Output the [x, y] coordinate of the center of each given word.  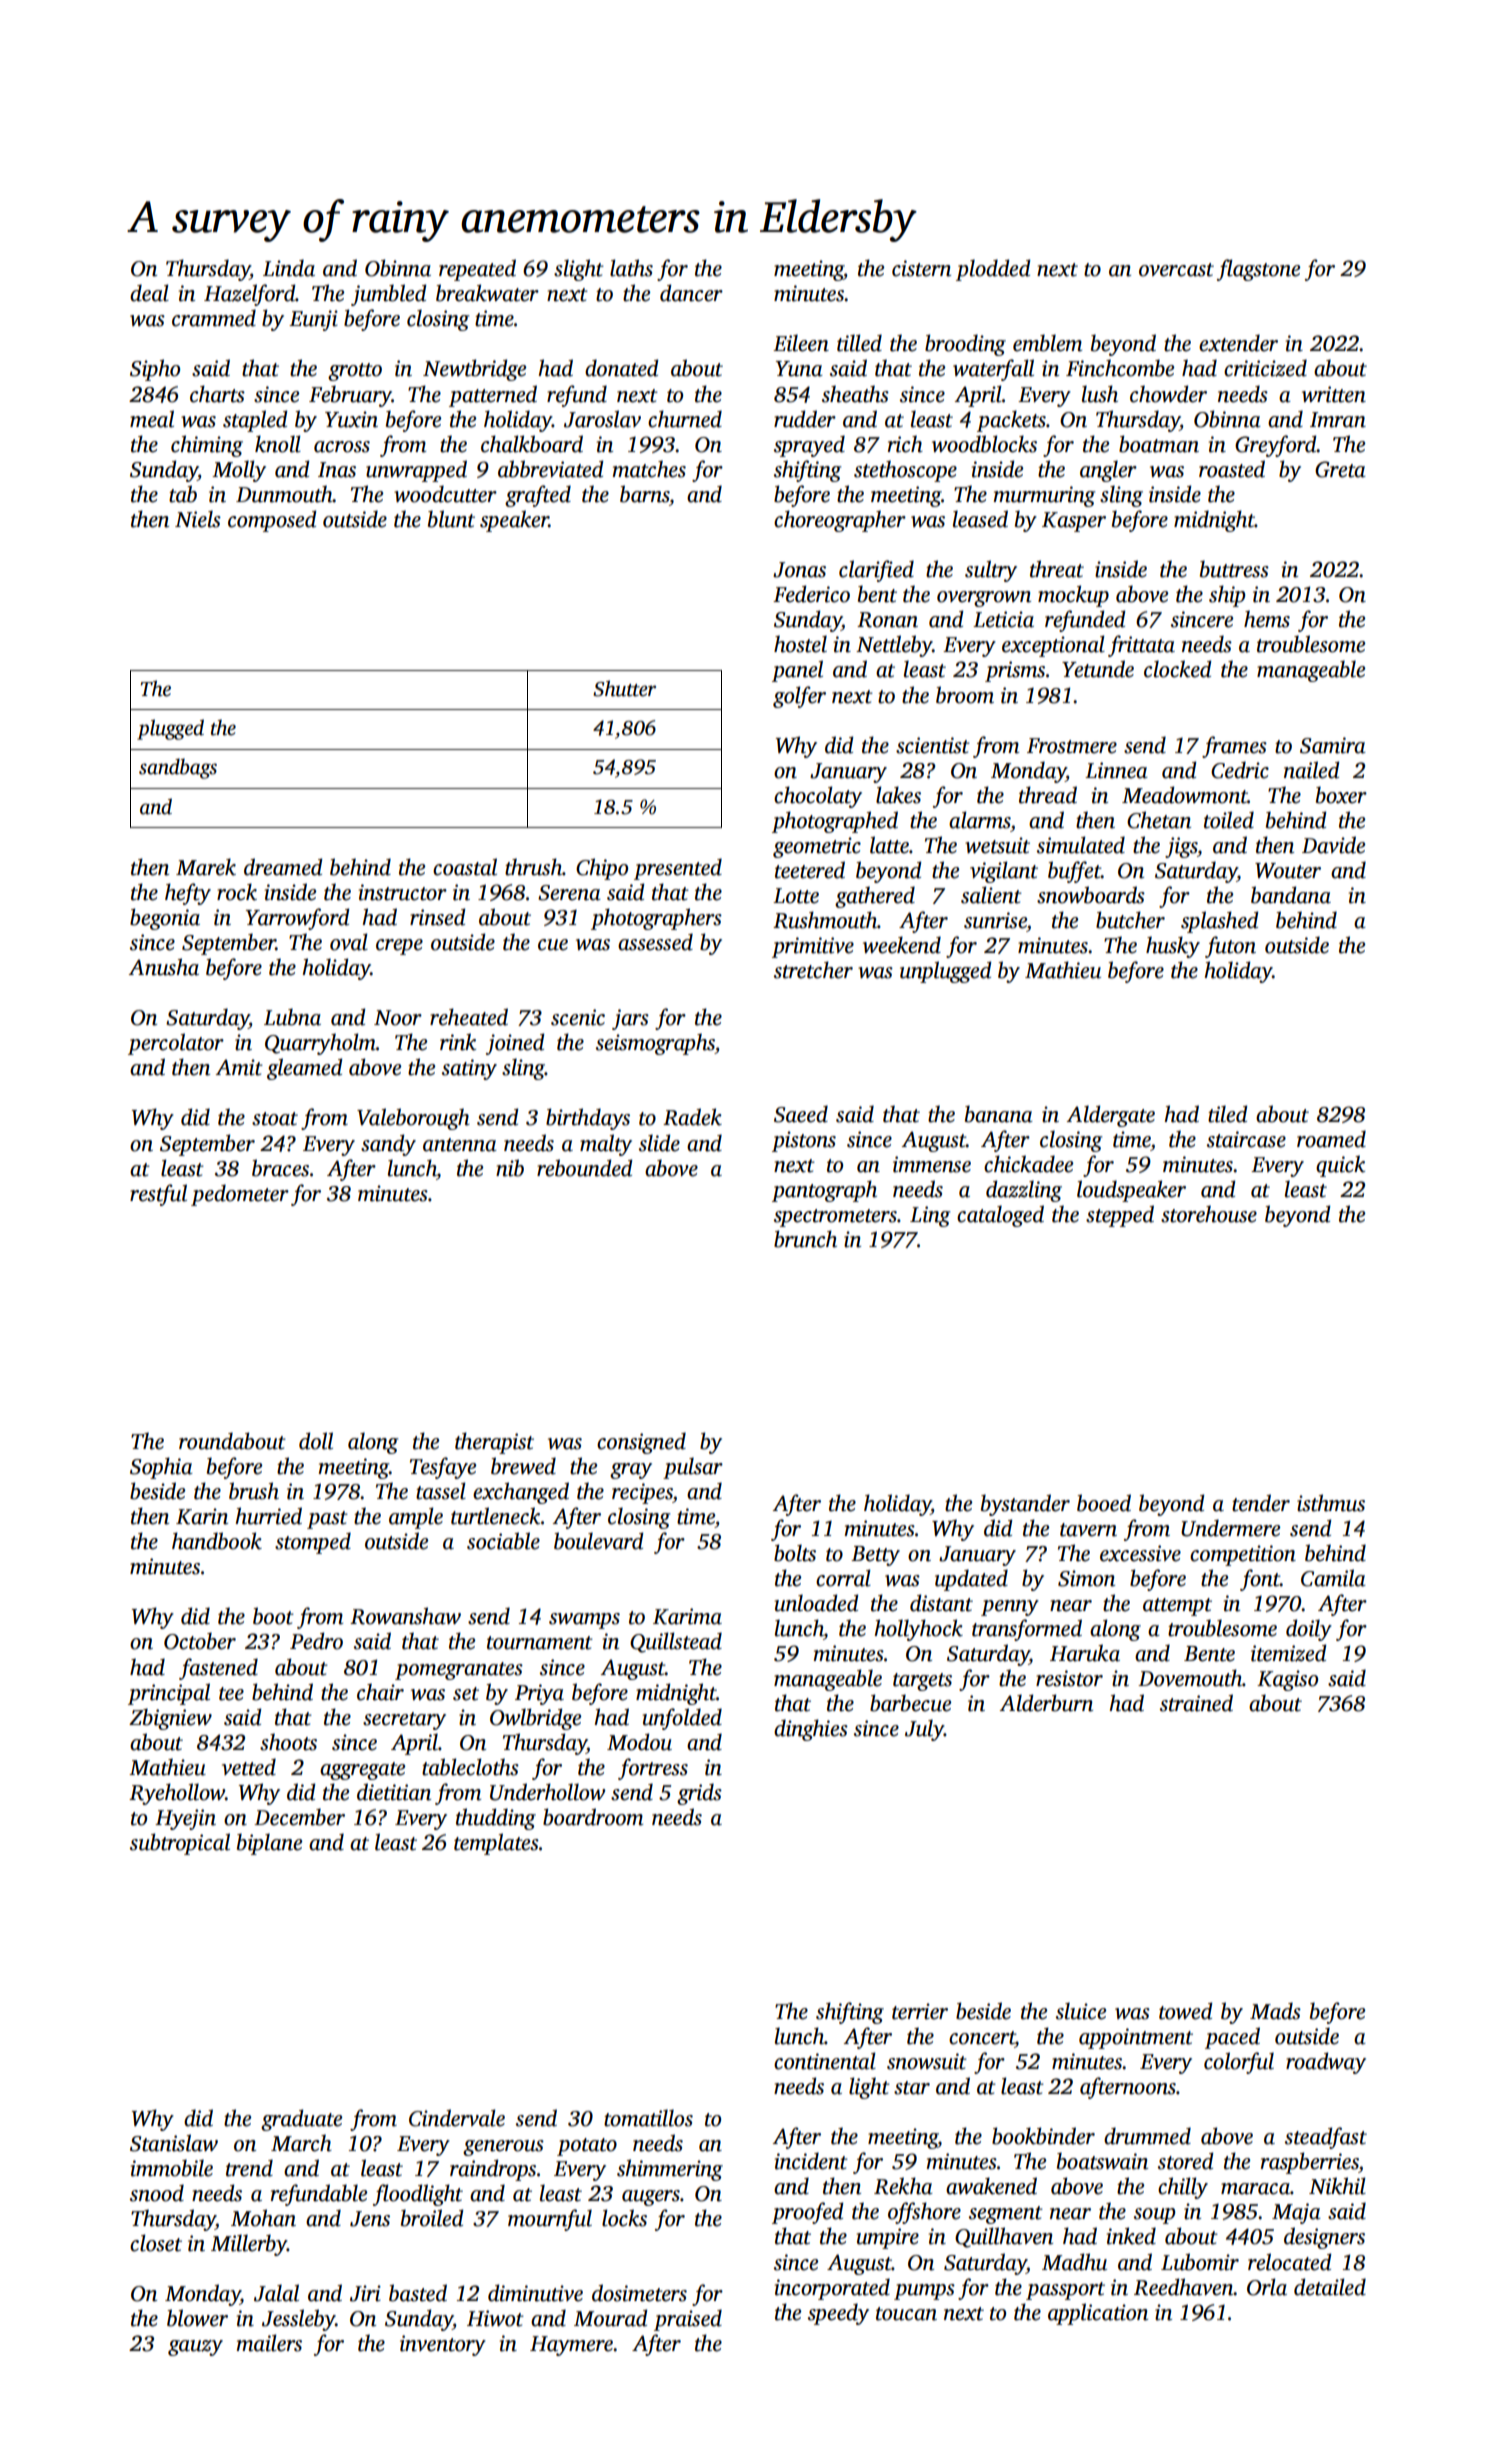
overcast [1176, 270]
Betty [875, 1556]
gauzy [195, 2348]
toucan [906, 2314]
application [1098, 2314]
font [1260, 1580]
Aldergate [1110, 1116]
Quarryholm [320, 1044]
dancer [691, 293]
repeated [477, 270]
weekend [902, 945]
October [200, 1641]
